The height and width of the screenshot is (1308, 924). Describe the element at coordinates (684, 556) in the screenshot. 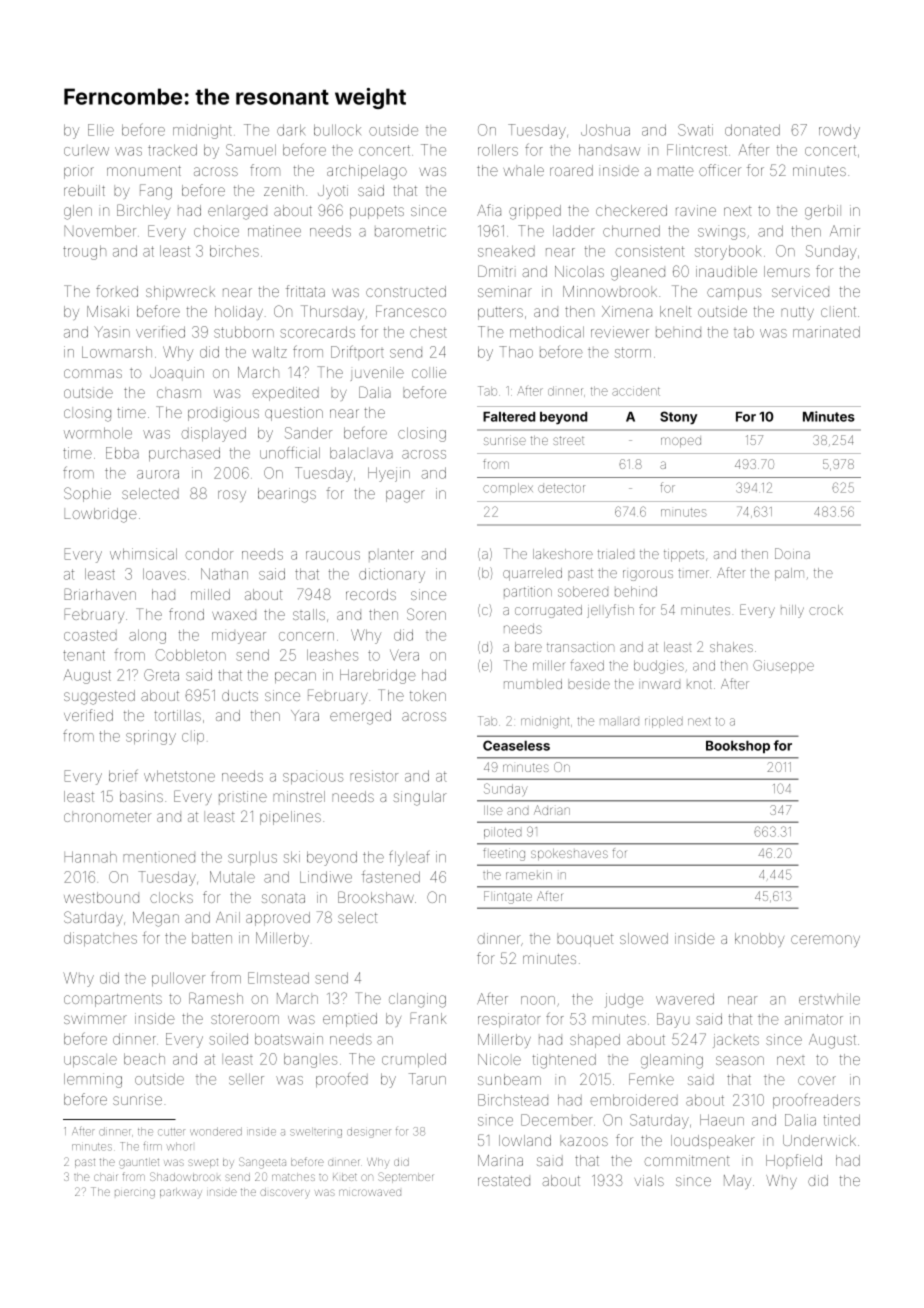

I see `tippets` at that location.
